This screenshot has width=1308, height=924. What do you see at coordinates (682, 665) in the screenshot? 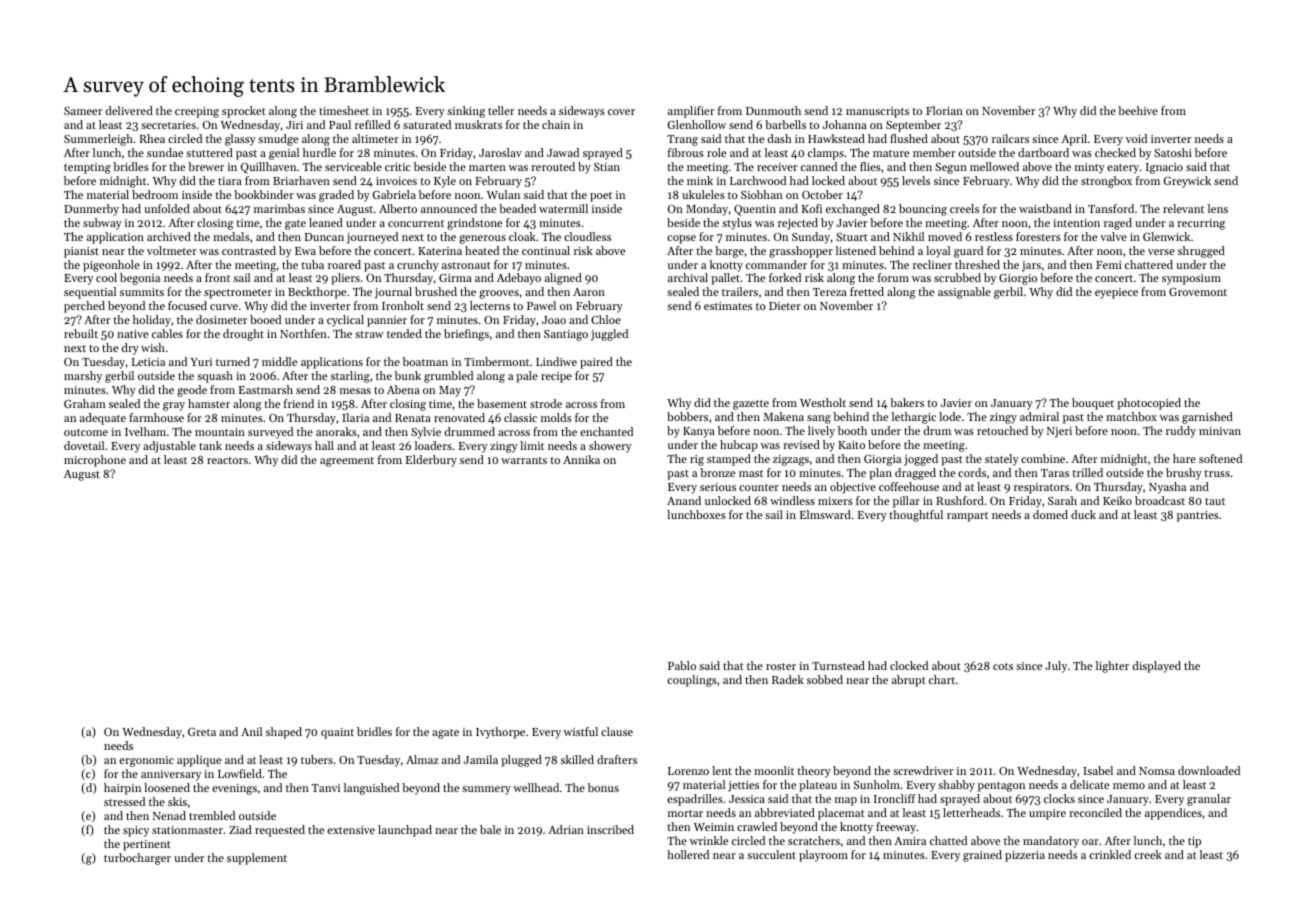
I see `Pablo` at bounding box center [682, 665].
